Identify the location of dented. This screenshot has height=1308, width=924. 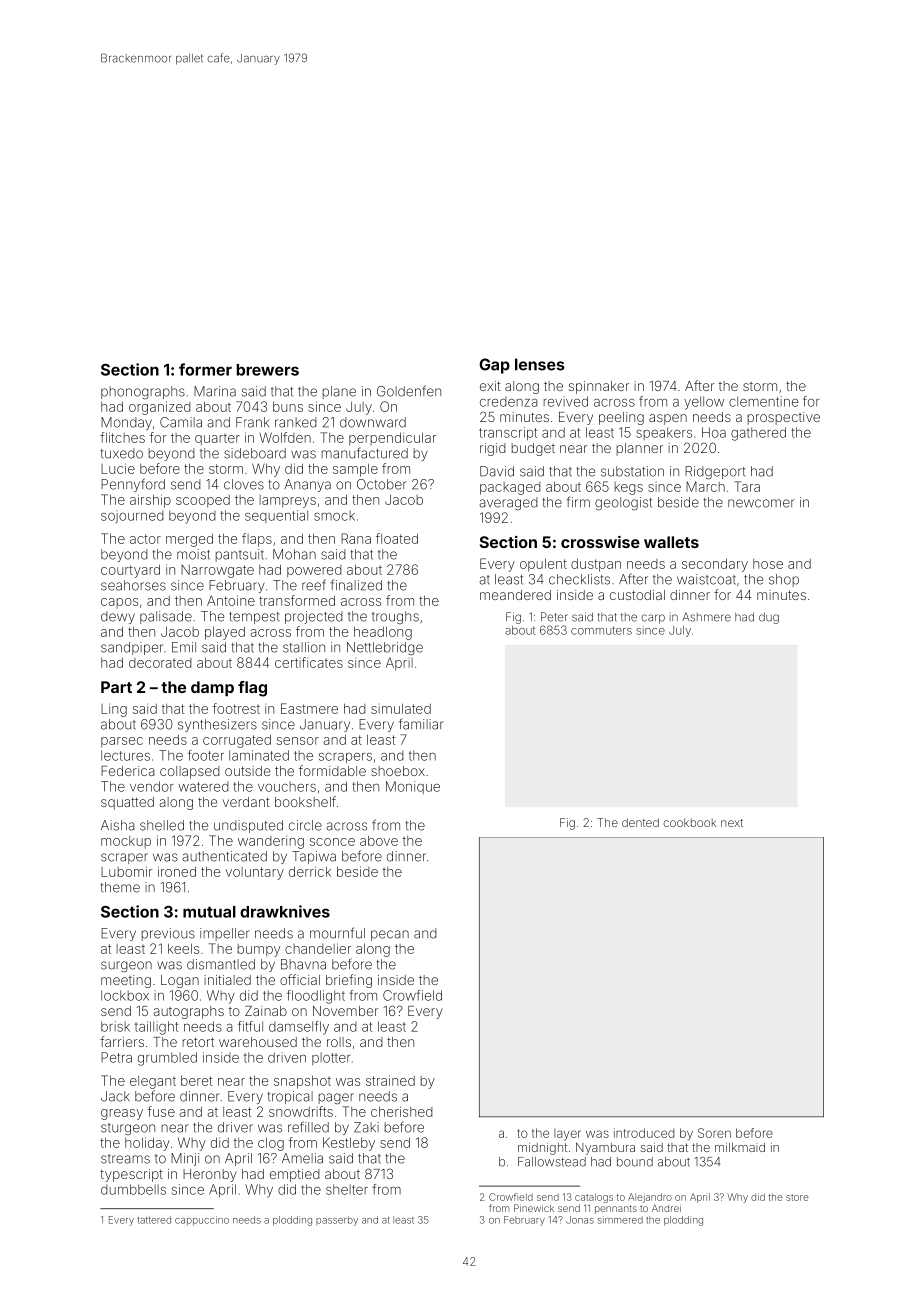
(640, 822).
